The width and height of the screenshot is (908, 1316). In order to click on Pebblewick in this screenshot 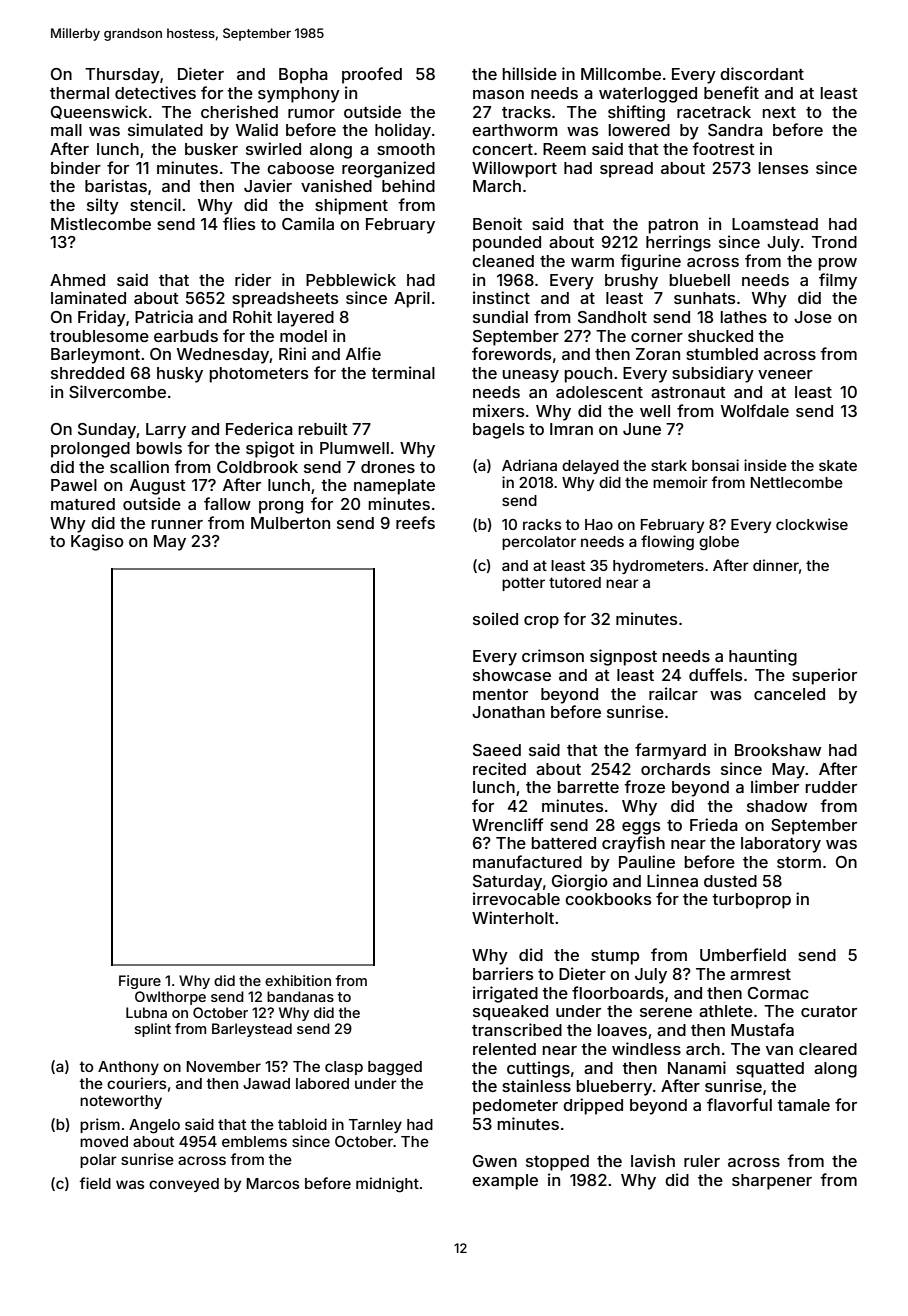, I will do `click(351, 279)`.
